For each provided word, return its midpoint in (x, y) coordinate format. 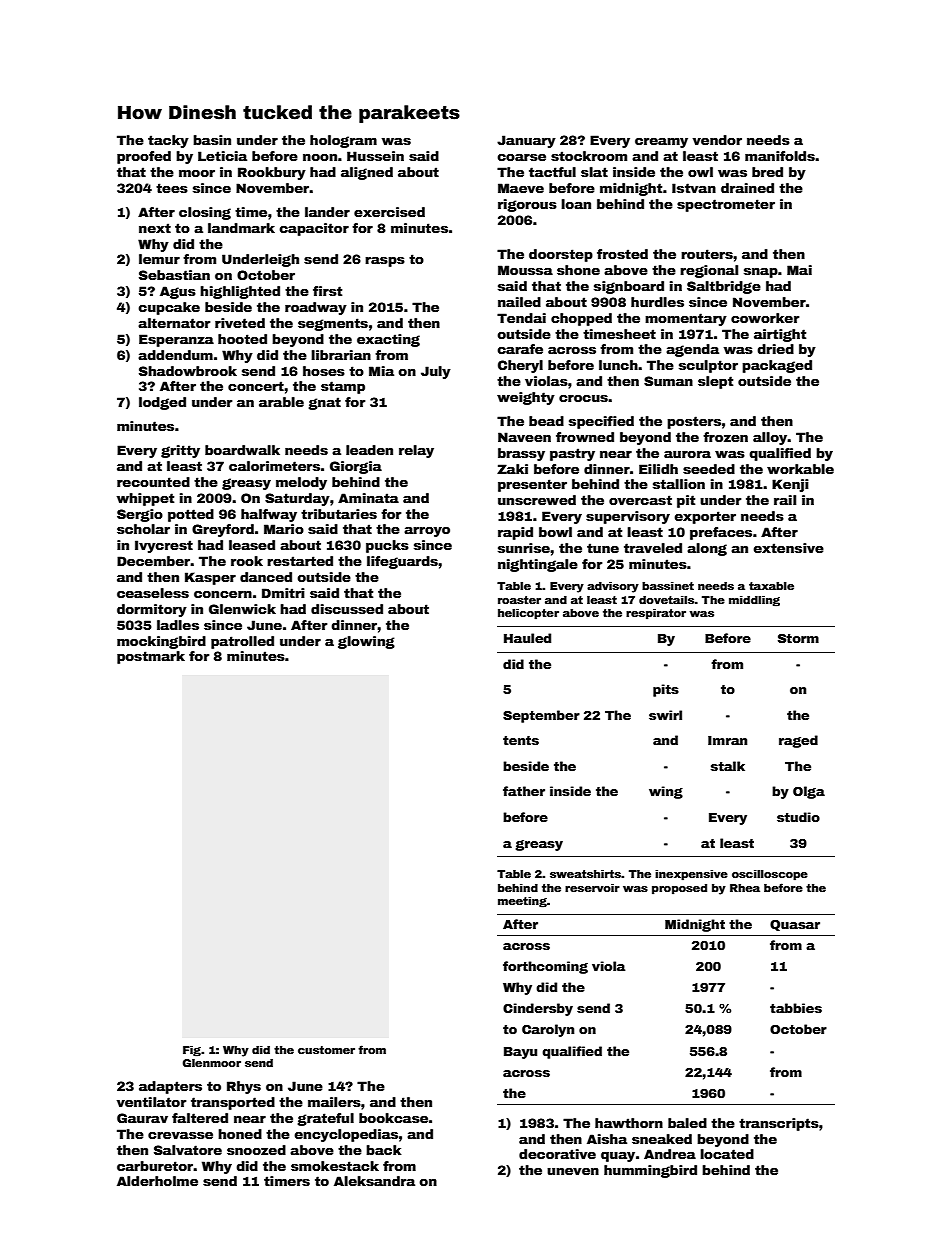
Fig (192, 1051)
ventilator (151, 1102)
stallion (679, 484)
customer (326, 1050)
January (526, 141)
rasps (385, 262)
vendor (717, 140)
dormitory (152, 610)
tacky (168, 141)
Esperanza (176, 340)
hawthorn (629, 1123)
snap (761, 273)
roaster (519, 600)
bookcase (393, 1118)
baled (687, 1123)
